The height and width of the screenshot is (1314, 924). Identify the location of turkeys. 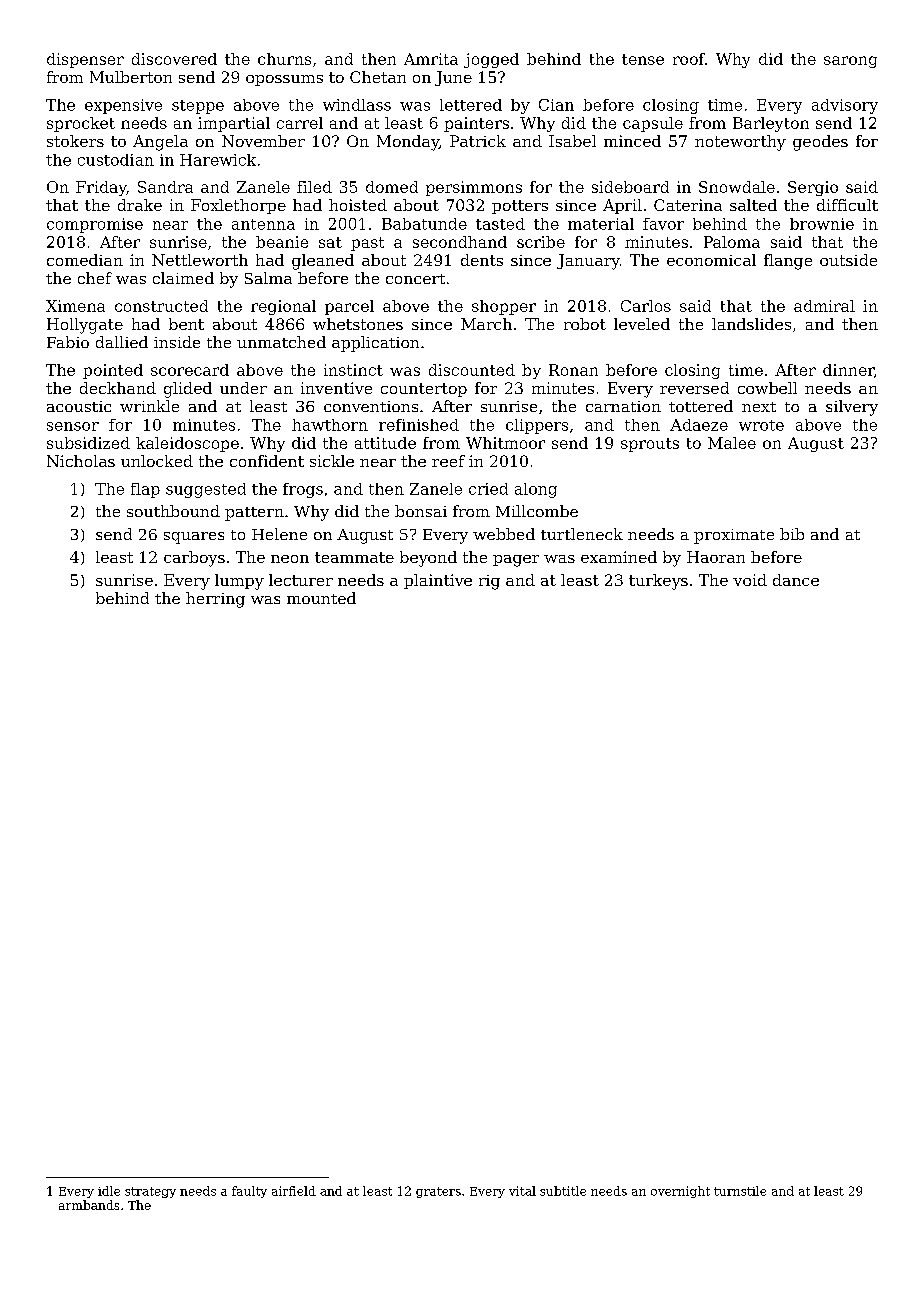
(658, 582).
